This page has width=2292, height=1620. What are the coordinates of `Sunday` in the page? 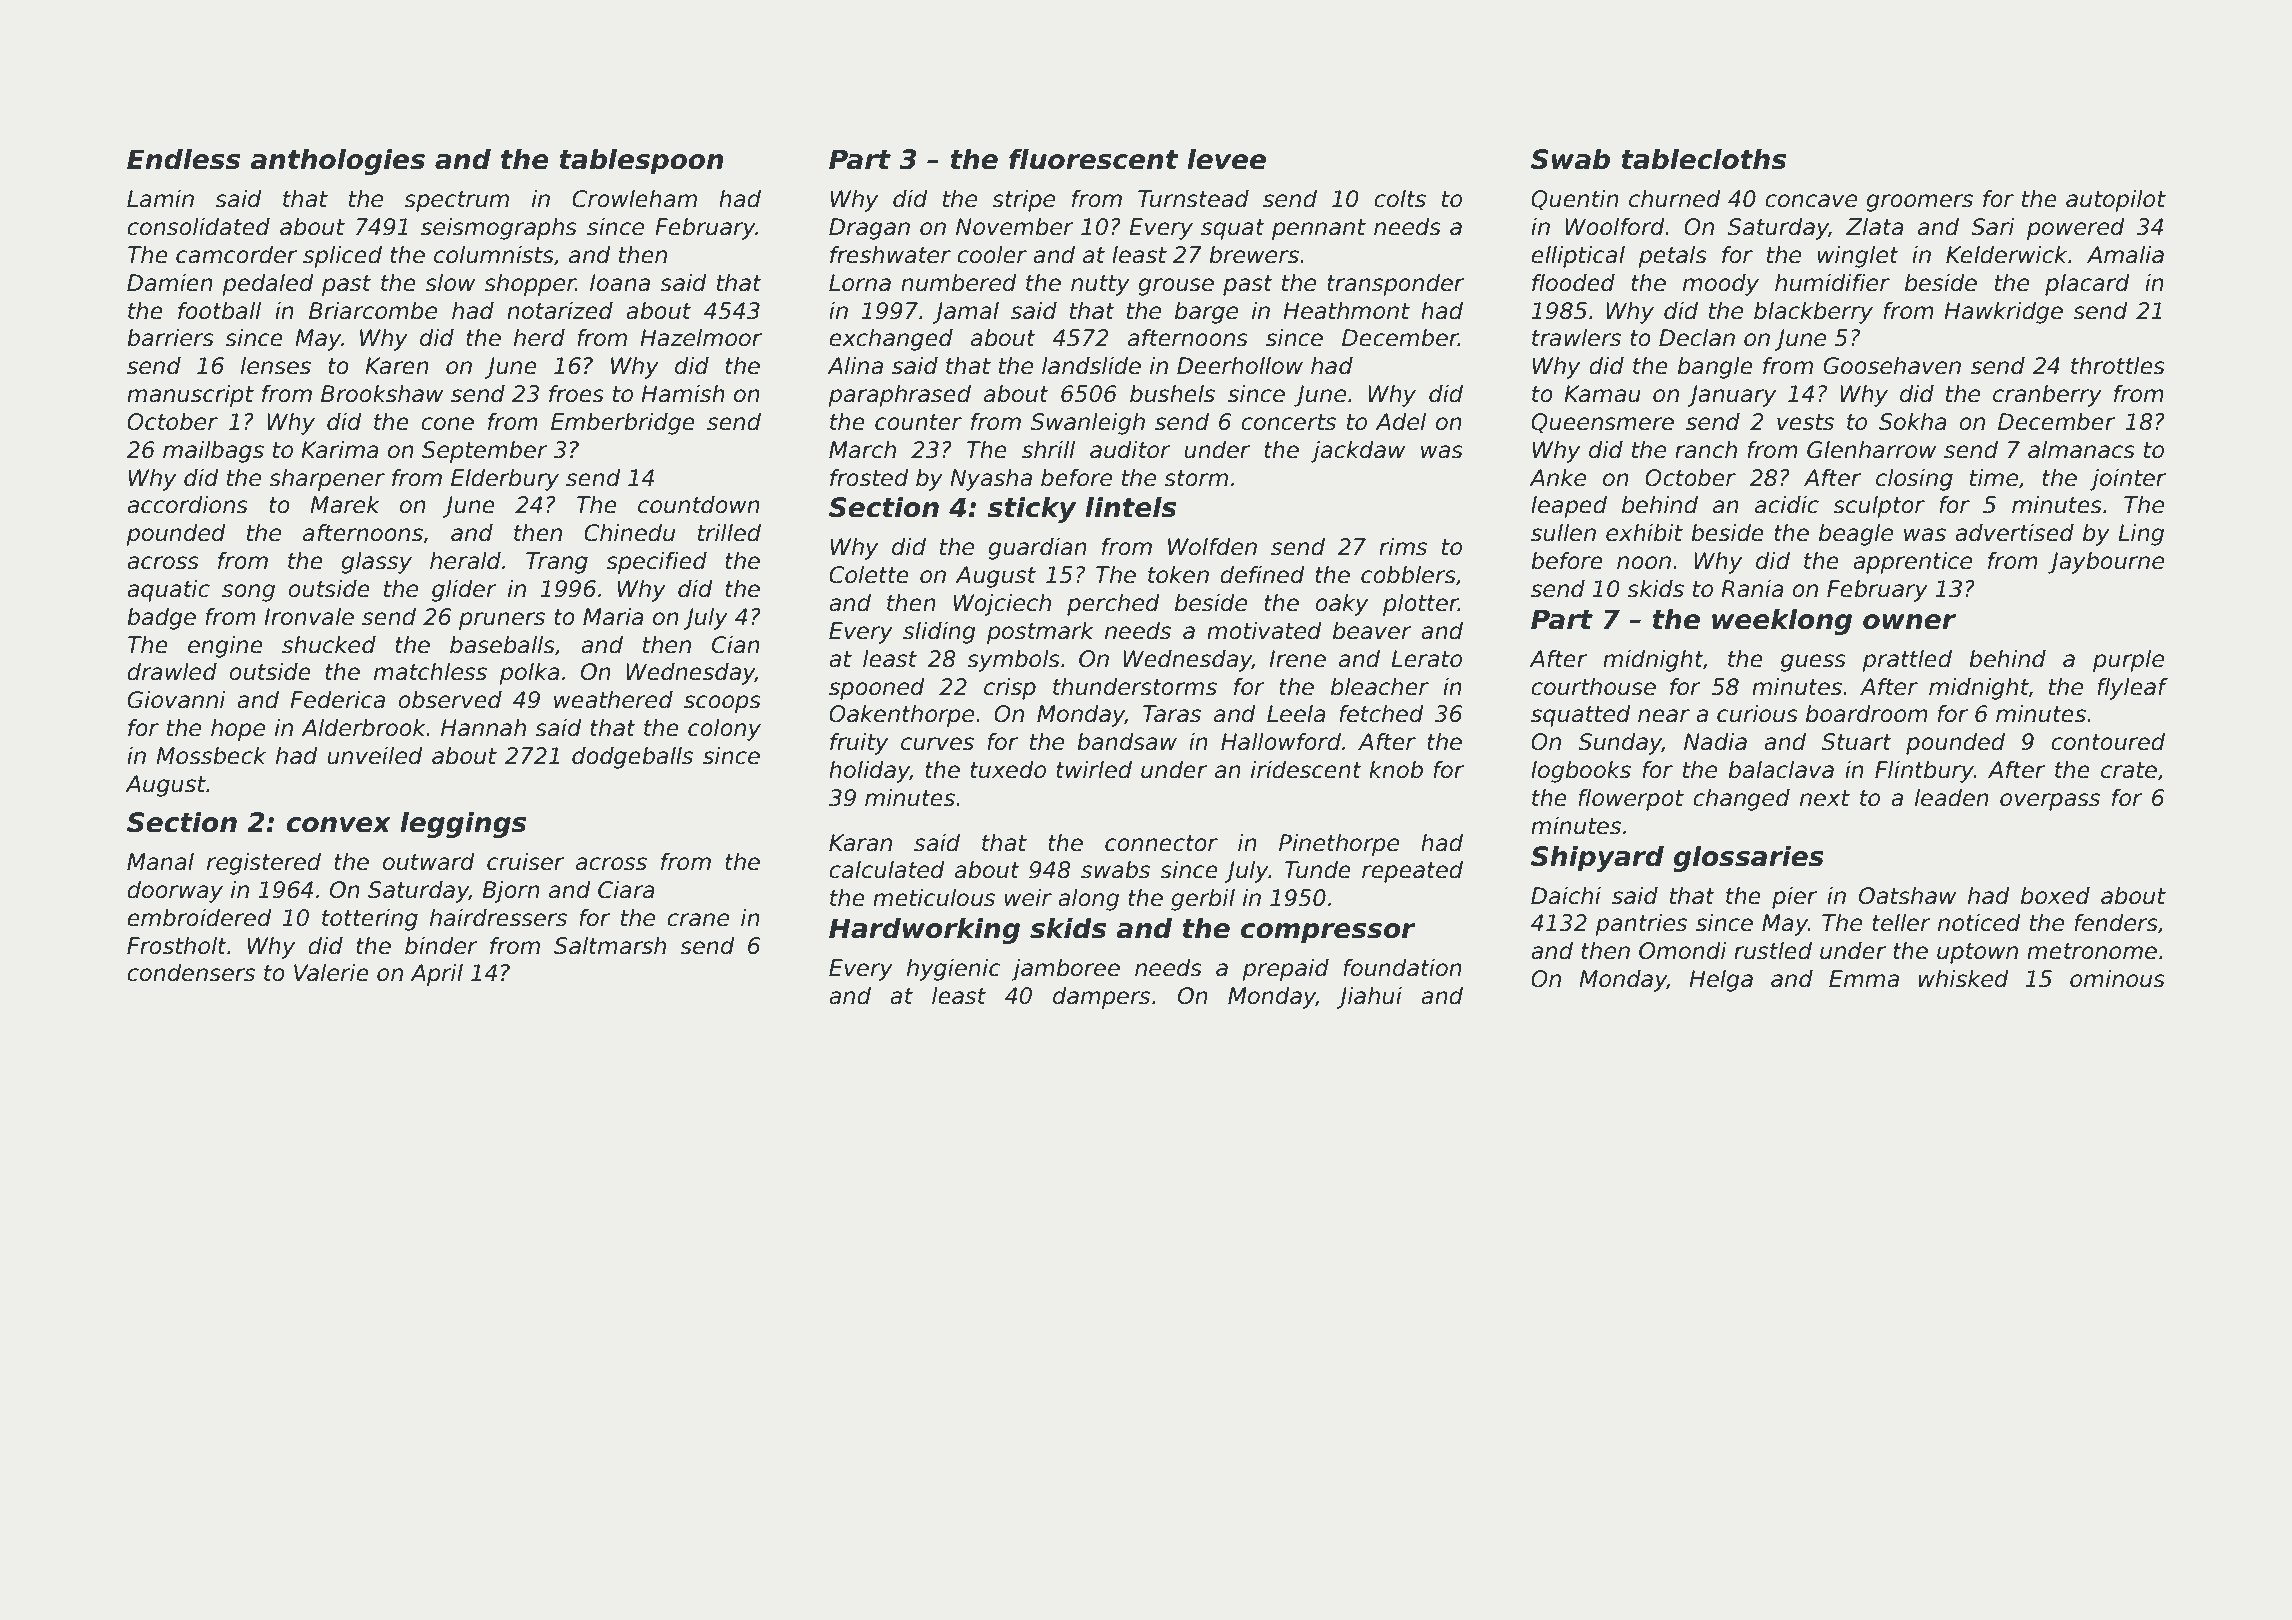 It's located at (1620, 744).
